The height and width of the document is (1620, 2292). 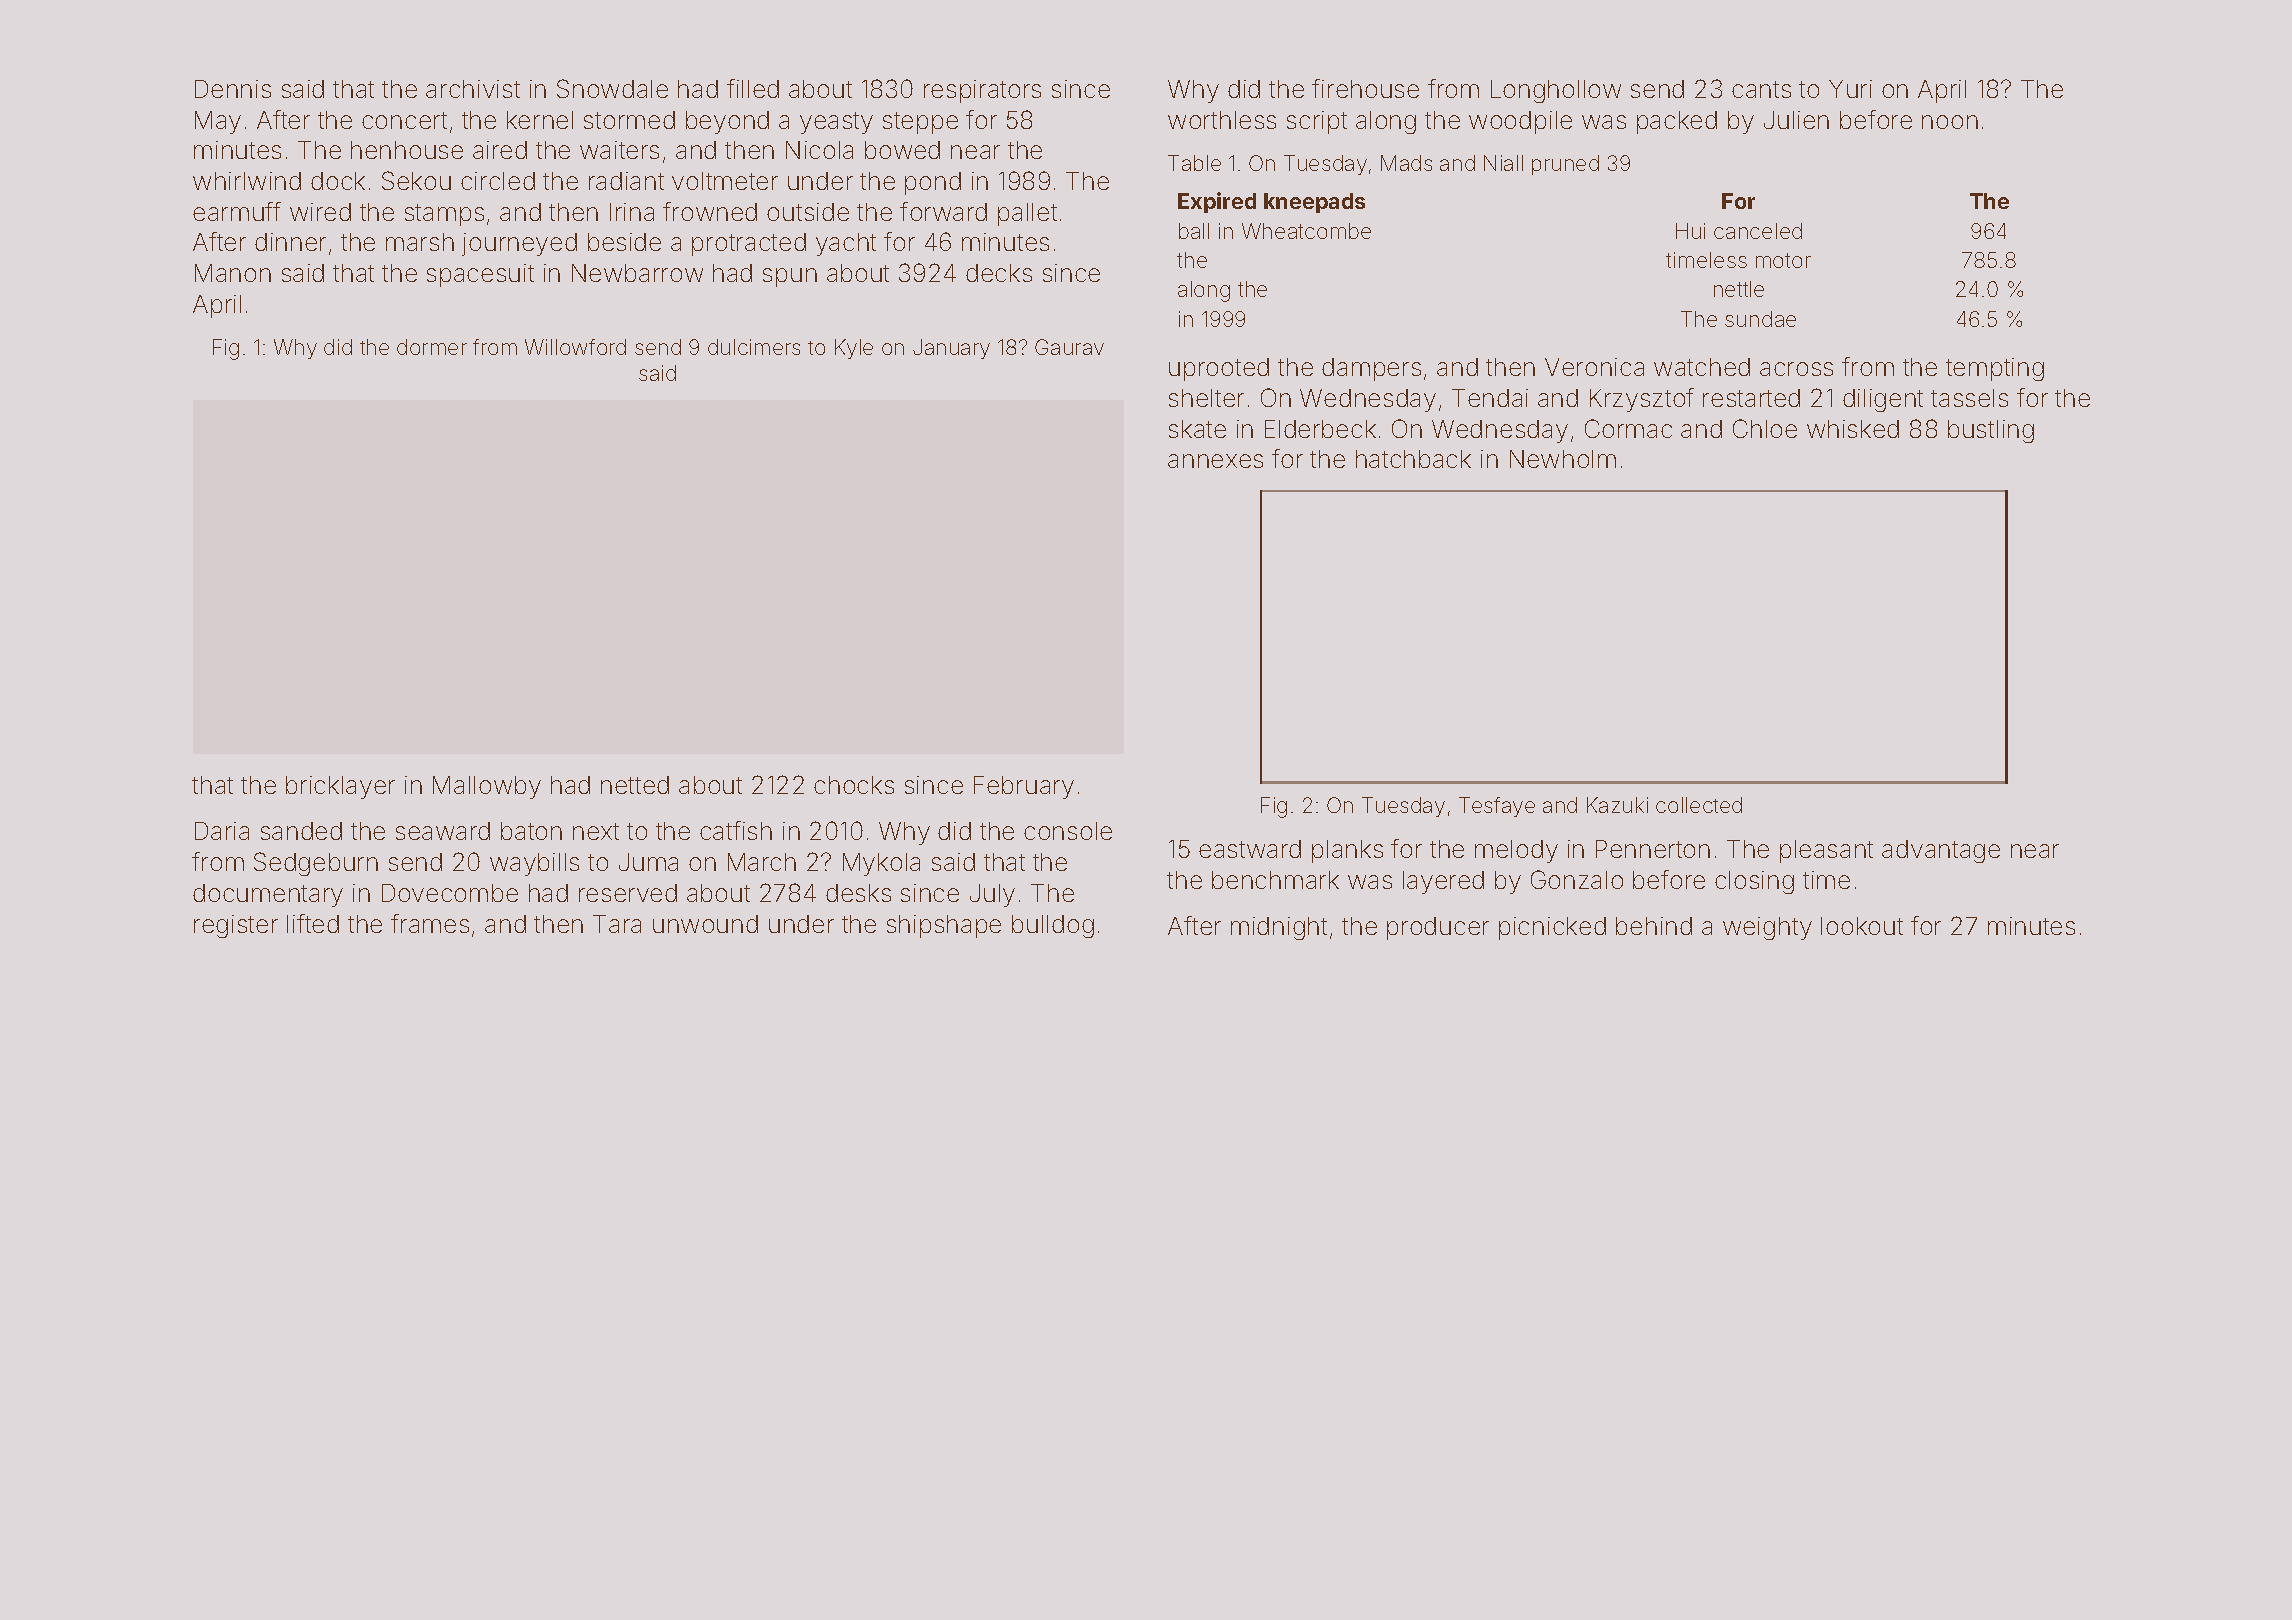 I want to click on Dennis, so click(x=233, y=89).
